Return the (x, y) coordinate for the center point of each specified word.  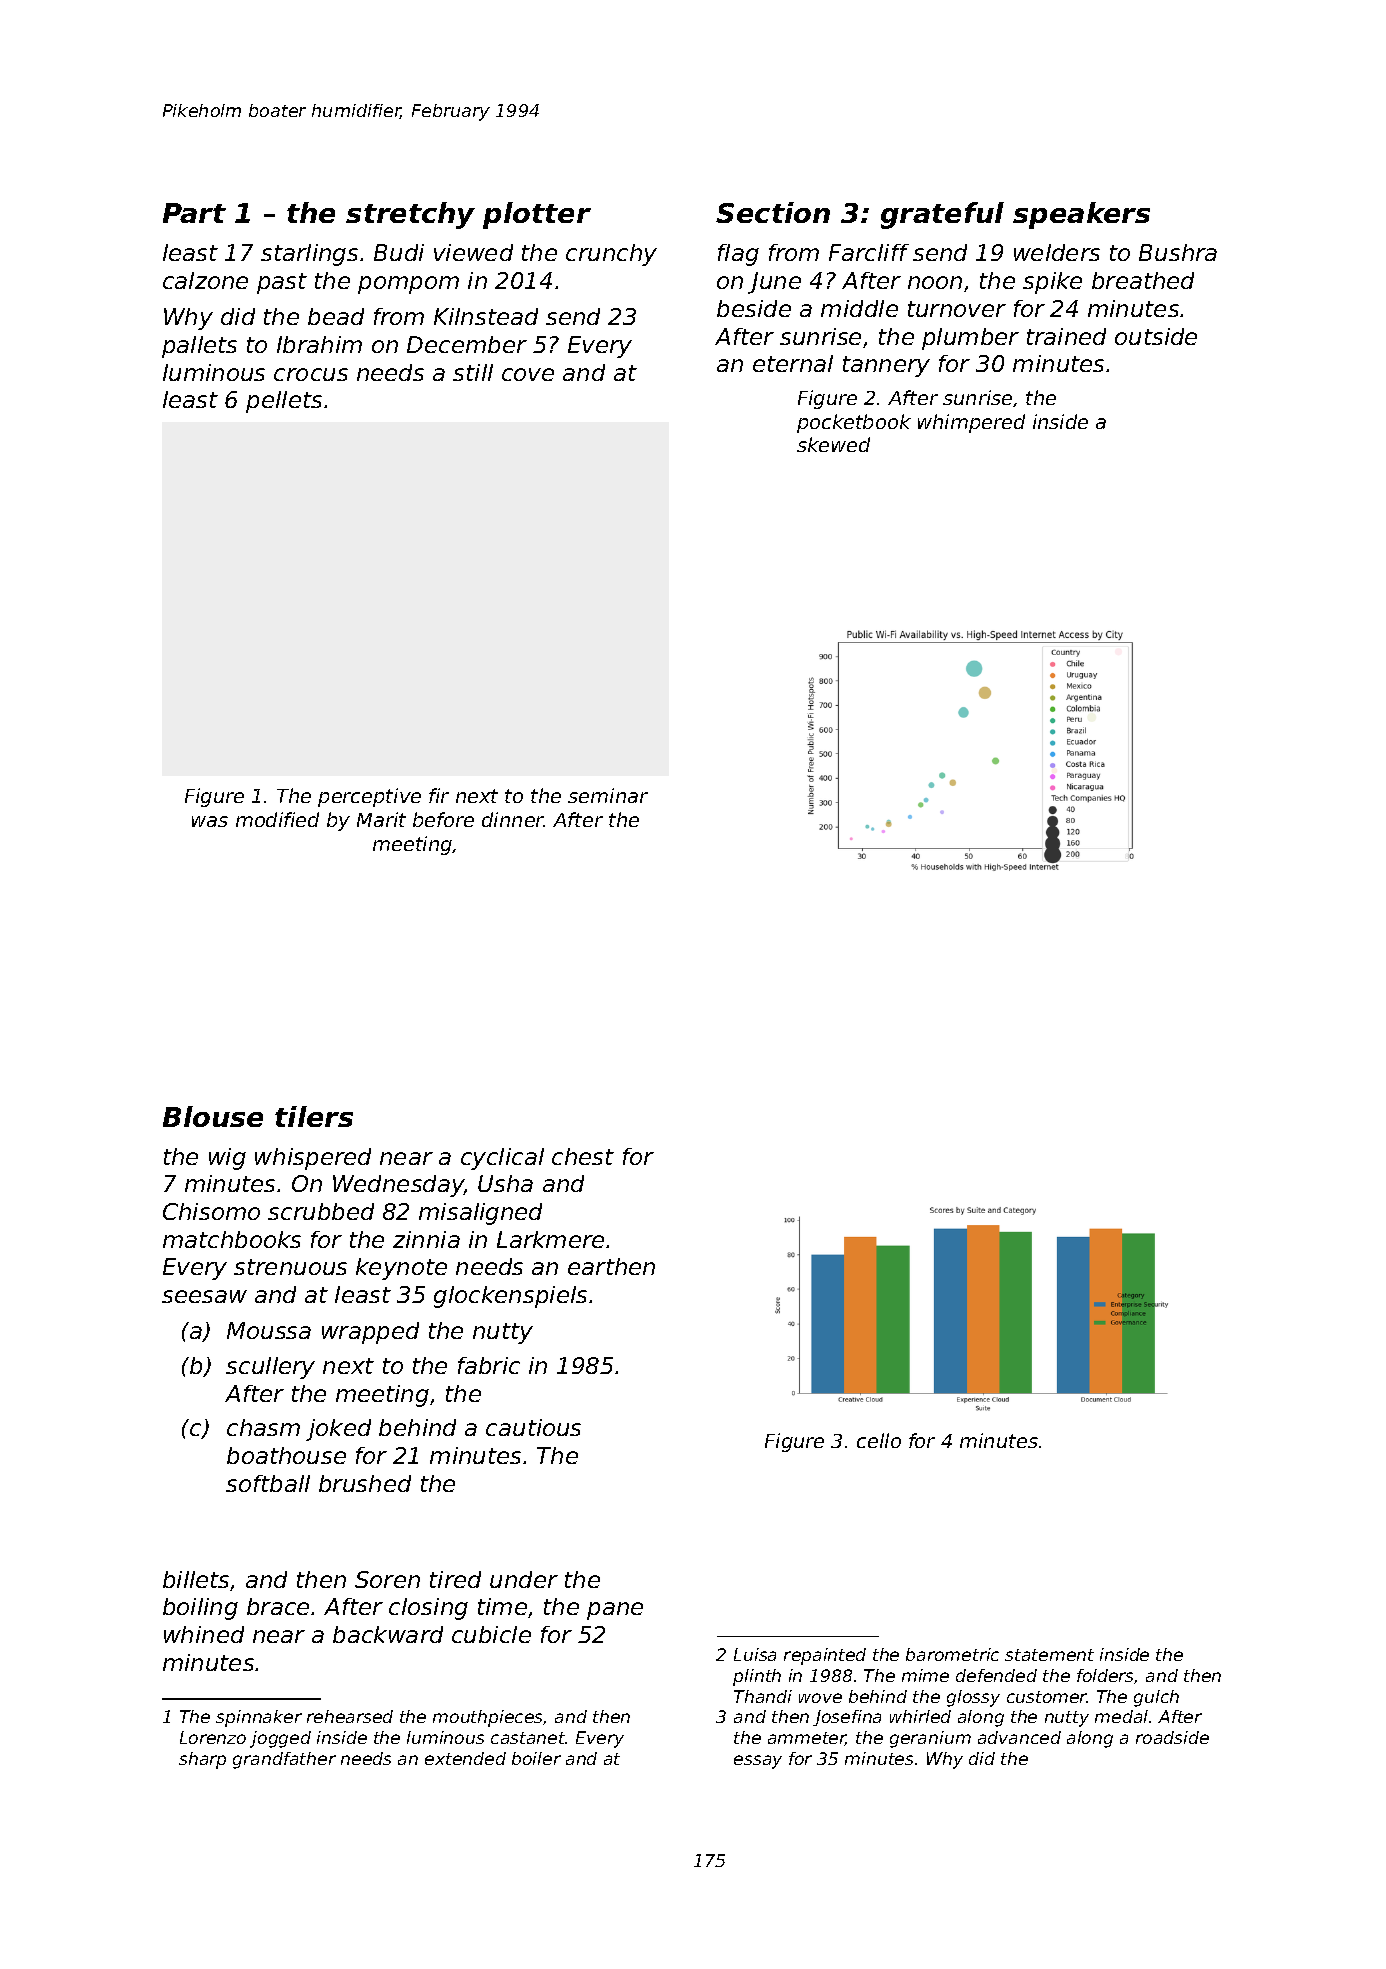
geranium (930, 1739)
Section (773, 212)
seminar (608, 795)
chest (583, 1156)
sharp (202, 1760)
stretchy (410, 215)
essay (758, 1762)
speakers (1081, 215)
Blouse (213, 1116)
